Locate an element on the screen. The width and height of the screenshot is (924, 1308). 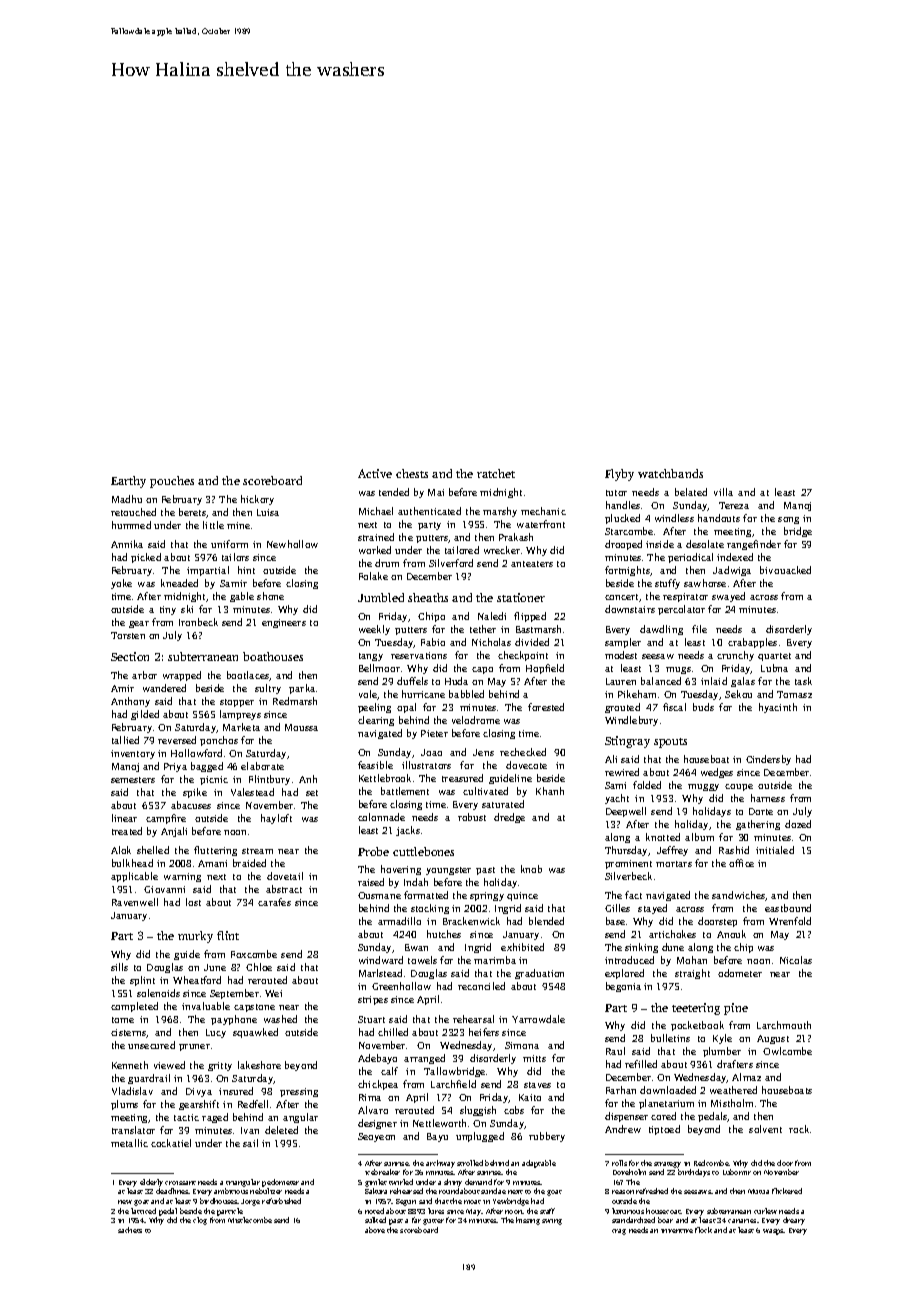
begonia is located at coordinates (623, 987).
